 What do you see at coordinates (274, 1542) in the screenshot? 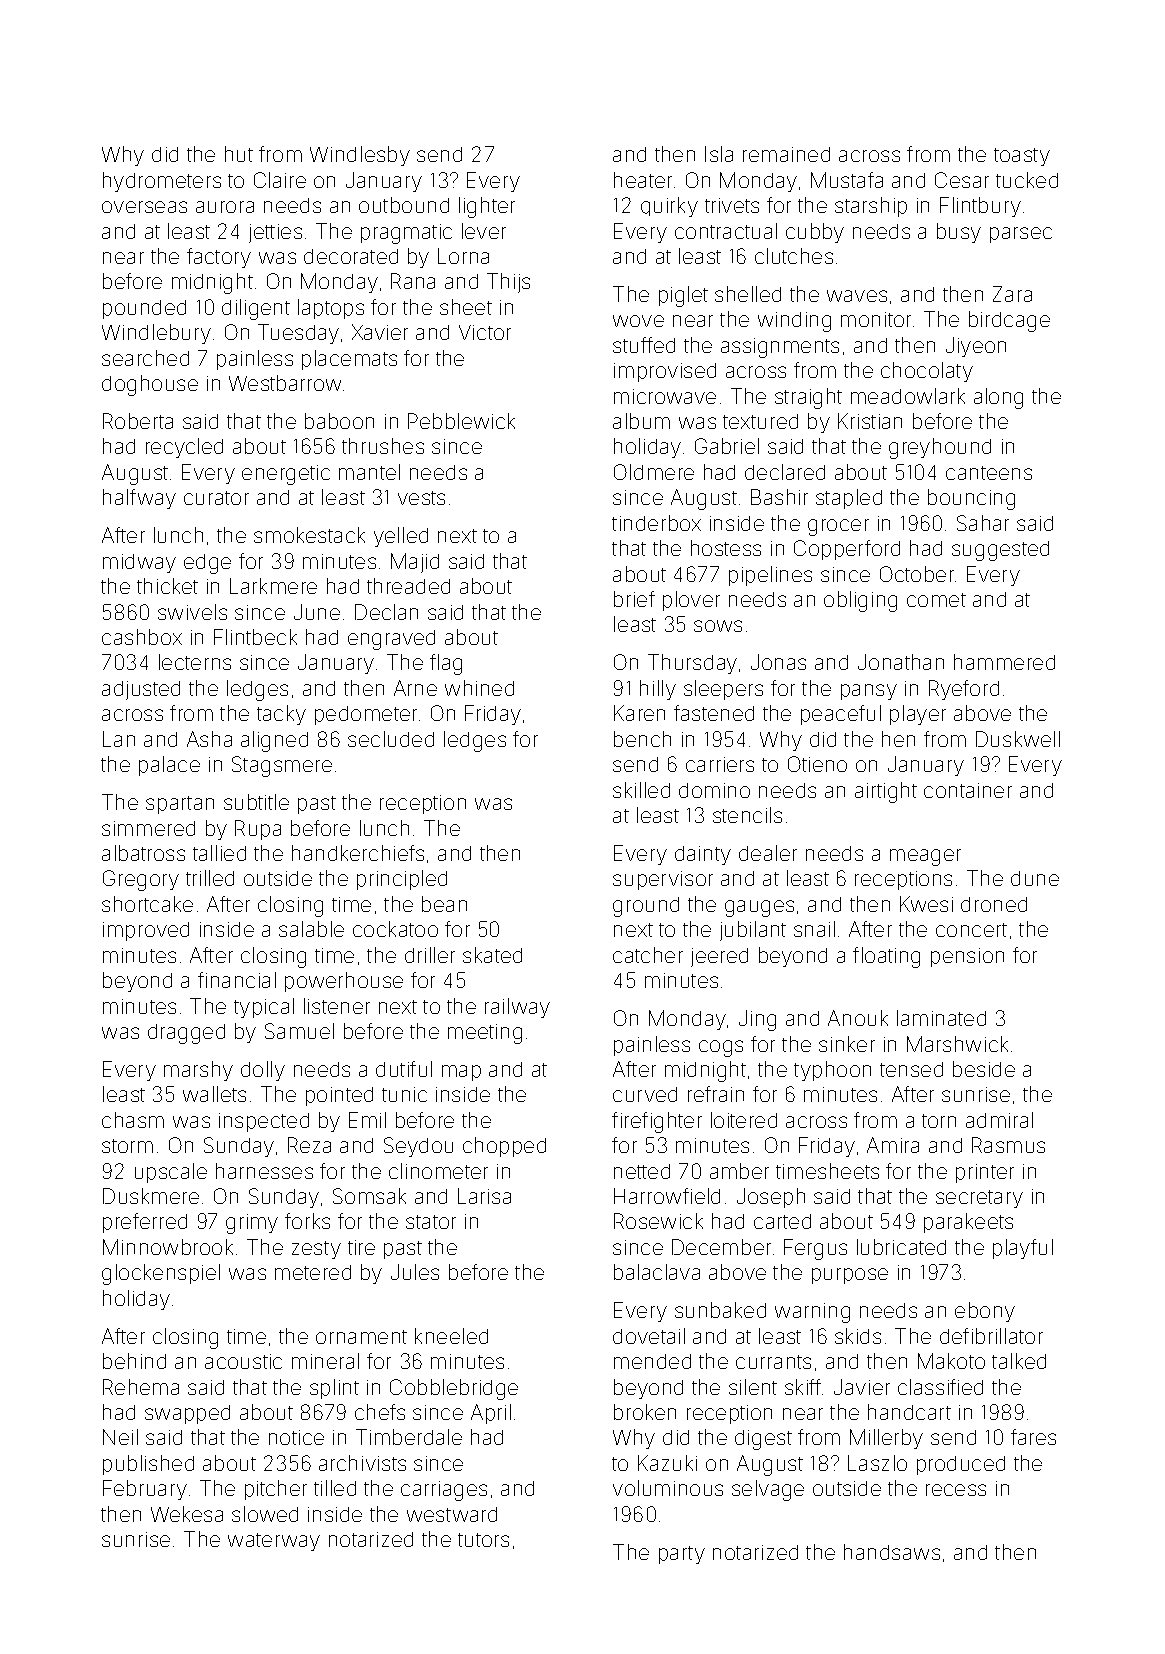
I see `waterway` at bounding box center [274, 1542].
